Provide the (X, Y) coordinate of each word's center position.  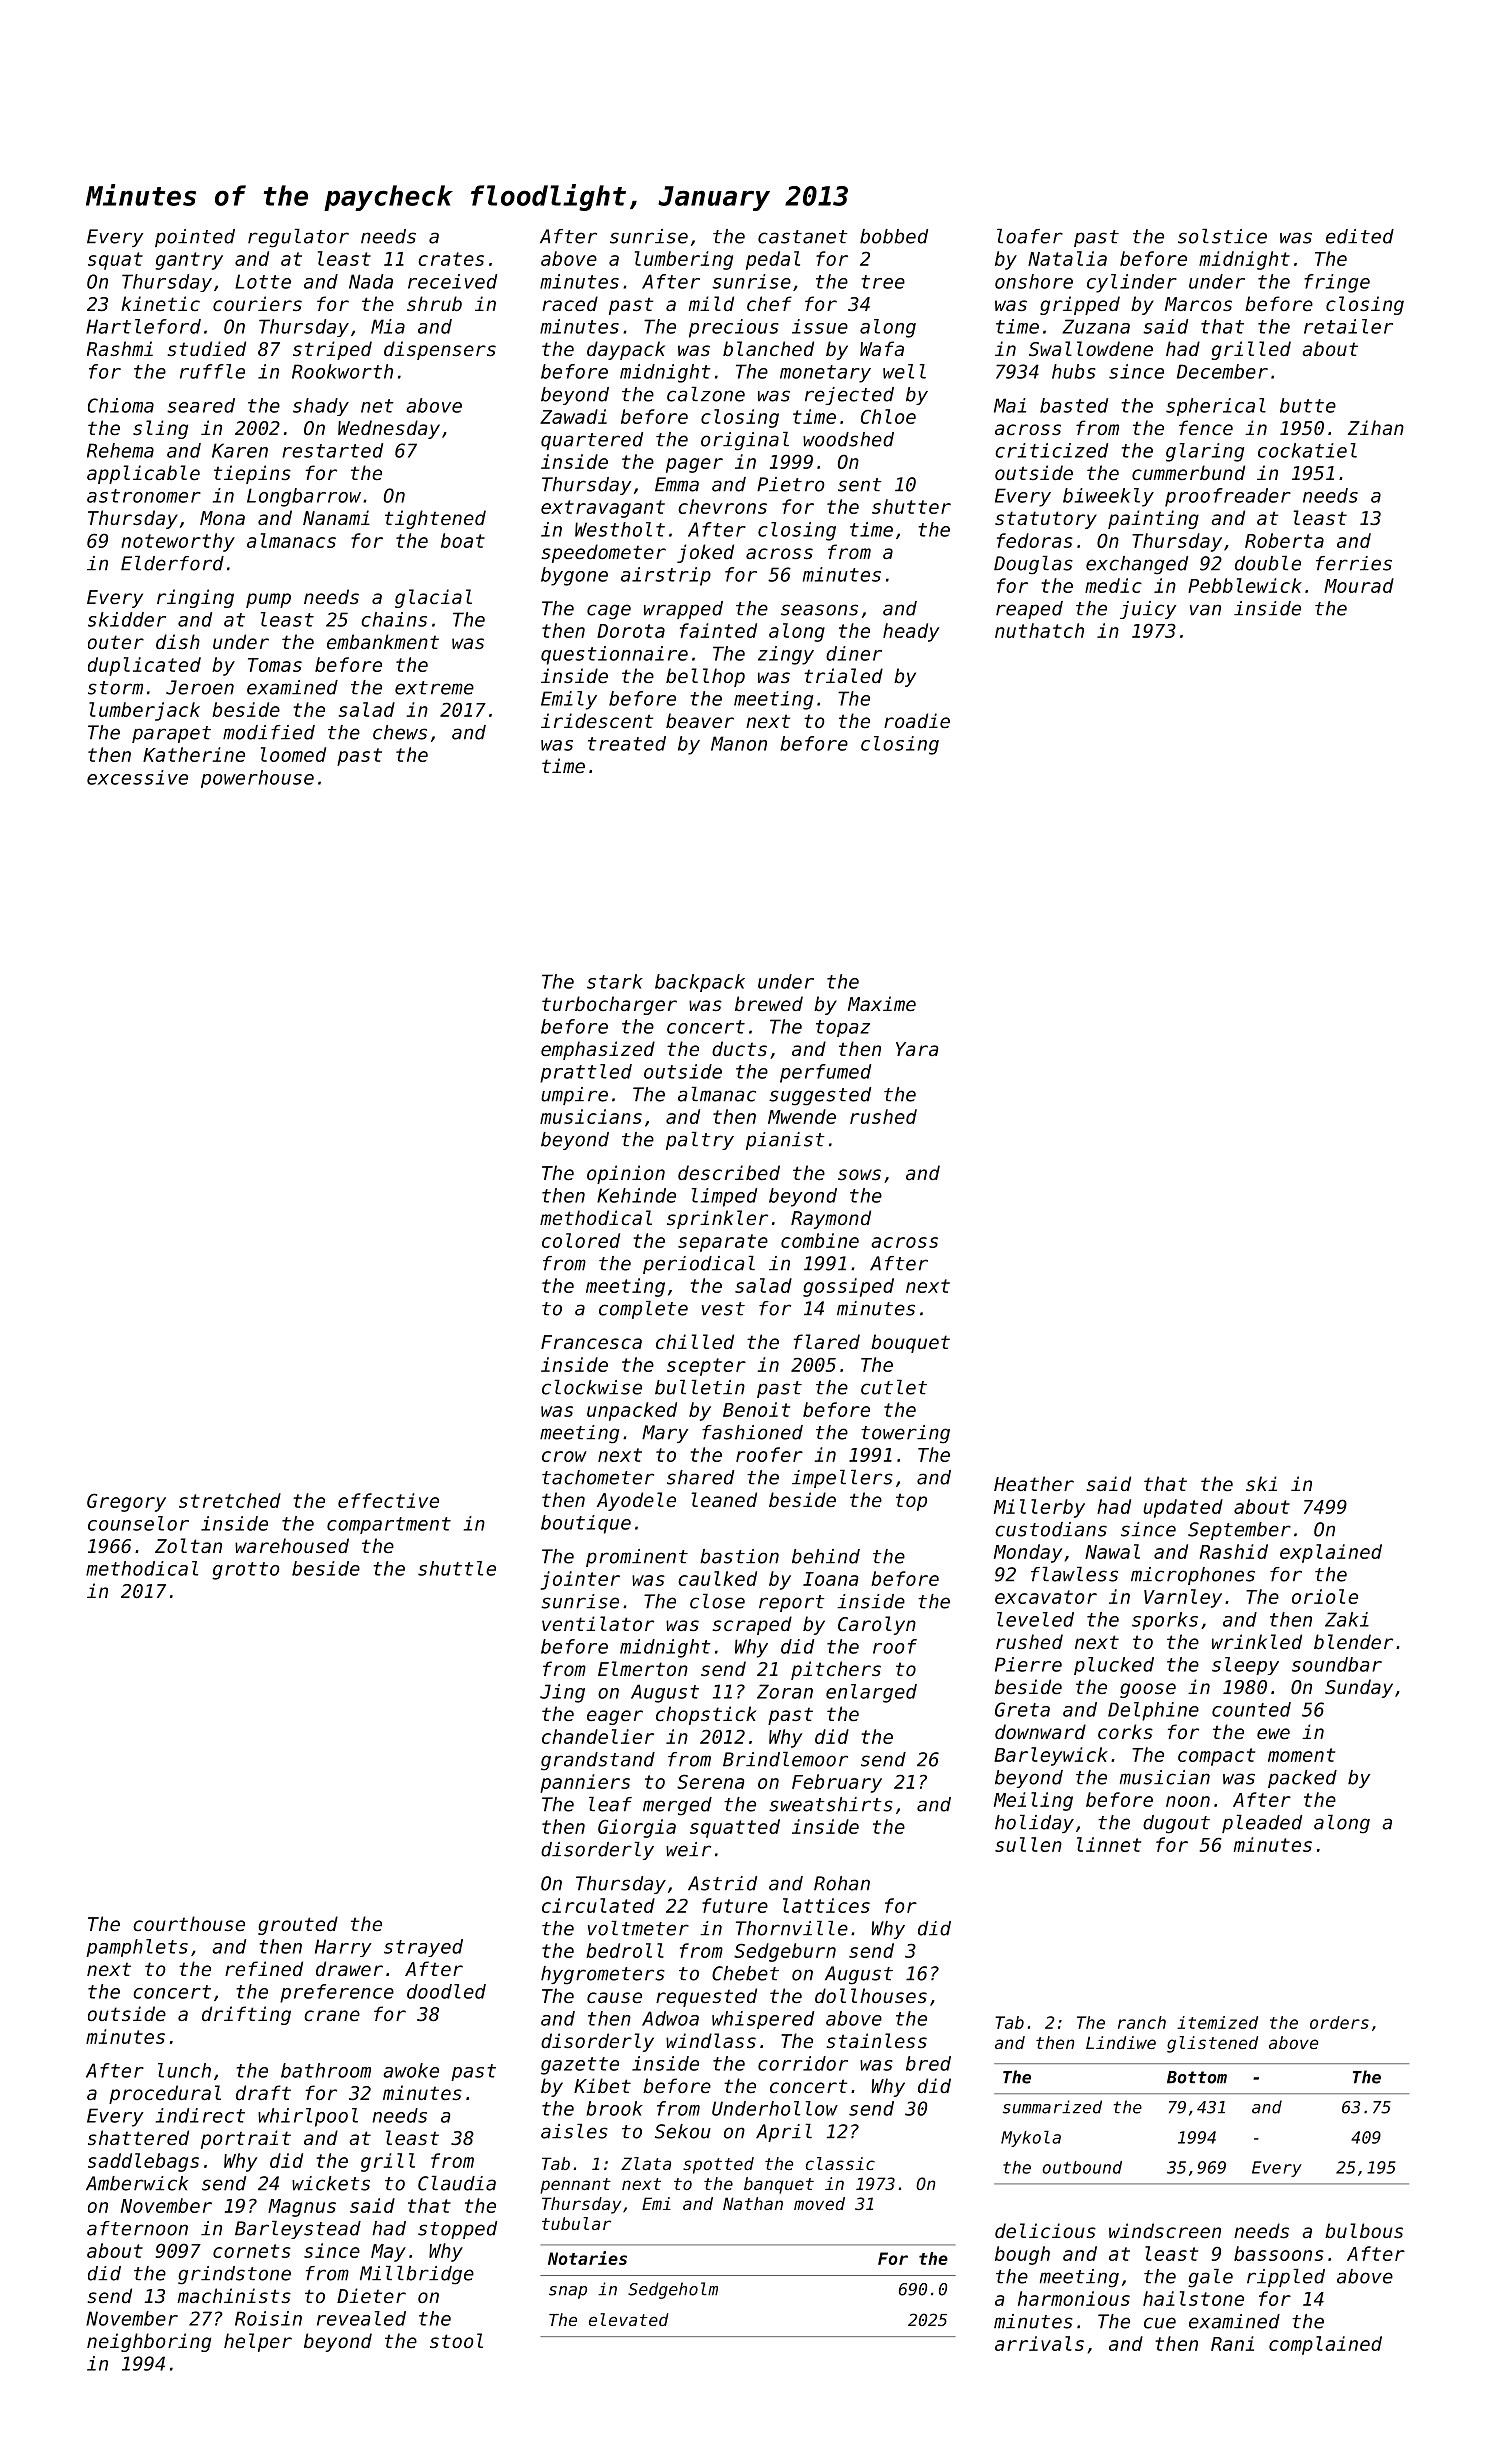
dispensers (440, 350)
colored (581, 1240)
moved (819, 2203)
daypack (626, 350)
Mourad (1359, 585)
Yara (917, 1049)
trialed (843, 675)
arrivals (1039, 2343)
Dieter (371, 2295)
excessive (137, 777)
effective (388, 1500)
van (1205, 610)
